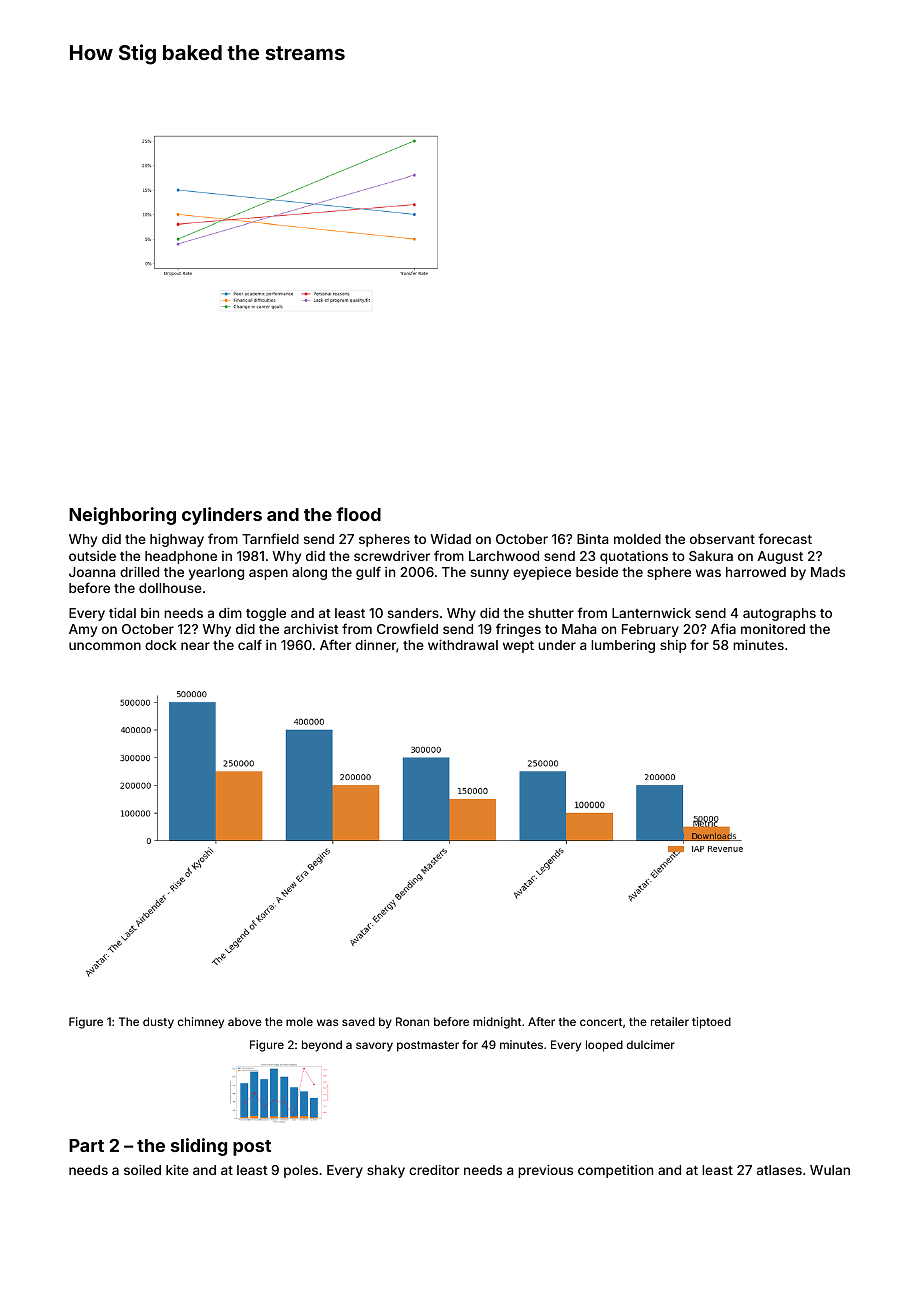  What do you see at coordinates (158, 1023) in the page?
I see `dusty` at bounding box center [158, 1023].
